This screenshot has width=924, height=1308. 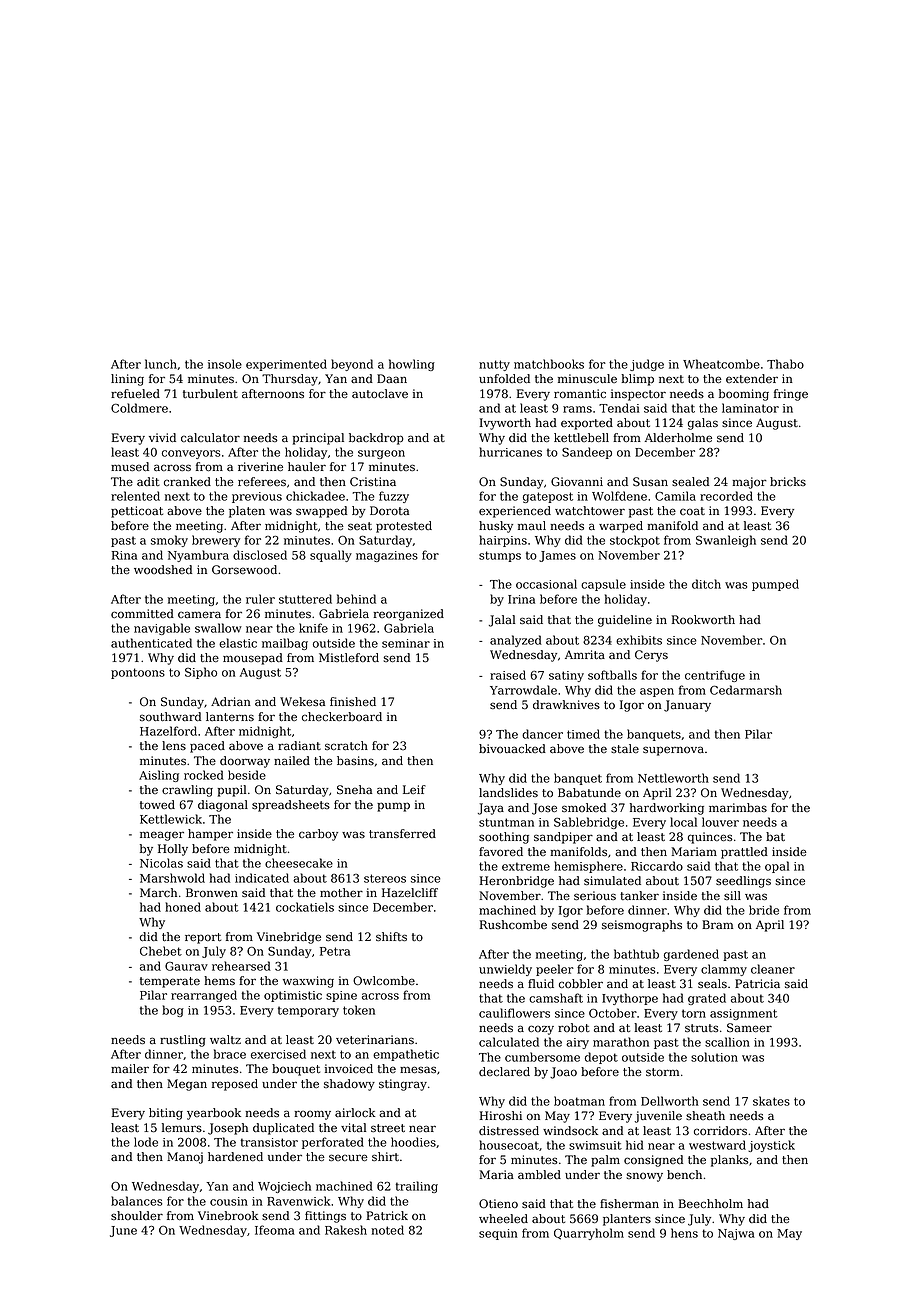 I want to click on hairpins, so click(x=503, y=541).
